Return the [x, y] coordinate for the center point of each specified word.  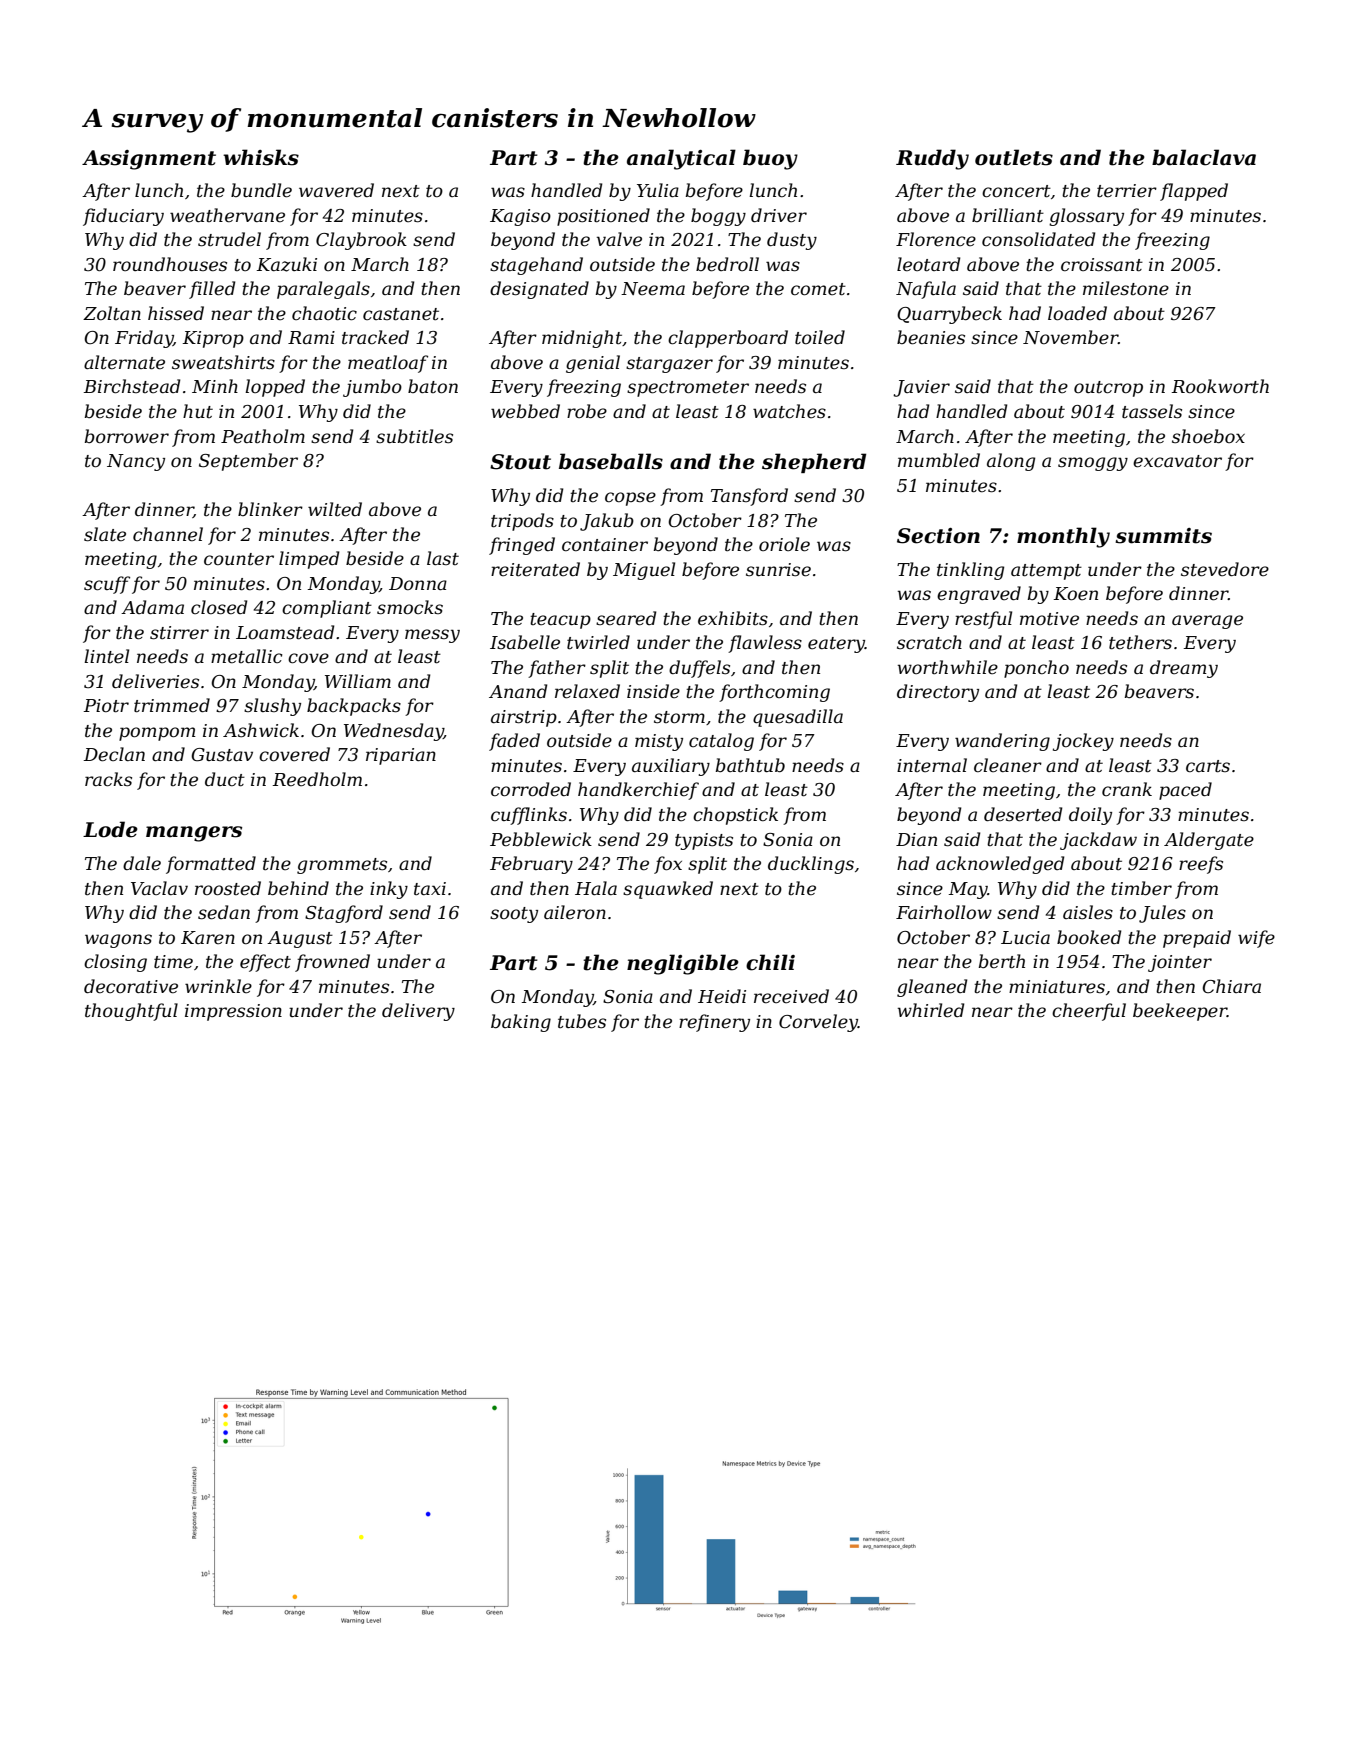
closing [115, 963]
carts [1208, 766]
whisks [261, 157]
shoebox [1208, 436]
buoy [770, 159]
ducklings [811, 865]
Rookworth [1220, 386]
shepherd [814, 463]
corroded [531, 789]
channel [168, 534]
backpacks [354, 707]
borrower [127, 436]
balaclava [1204, 157]
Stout [520, 462]
